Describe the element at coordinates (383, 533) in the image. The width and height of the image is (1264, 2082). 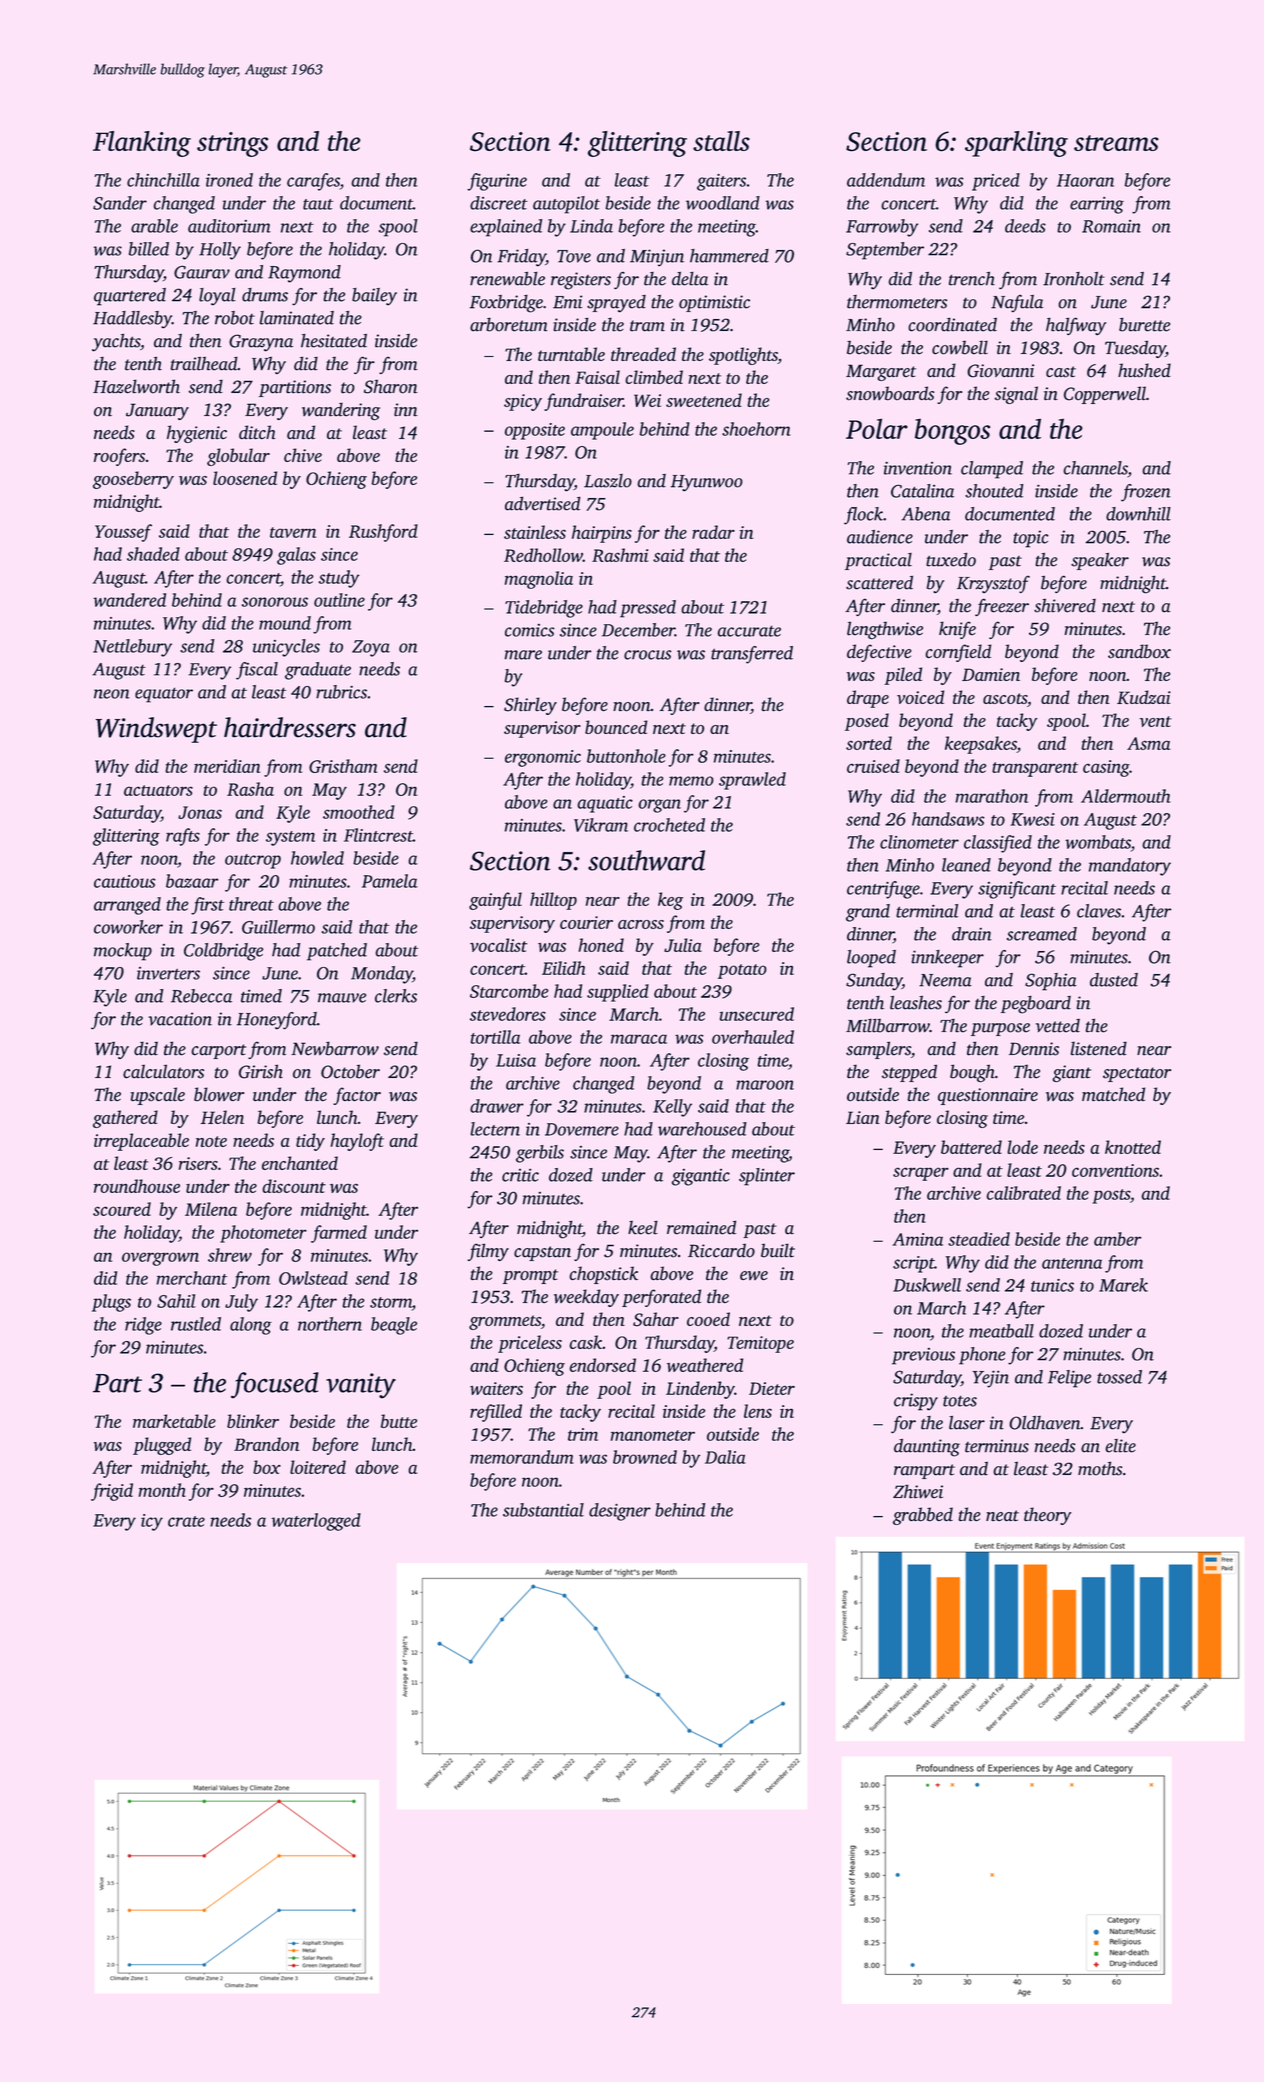
I see `Rushford` at that location.
